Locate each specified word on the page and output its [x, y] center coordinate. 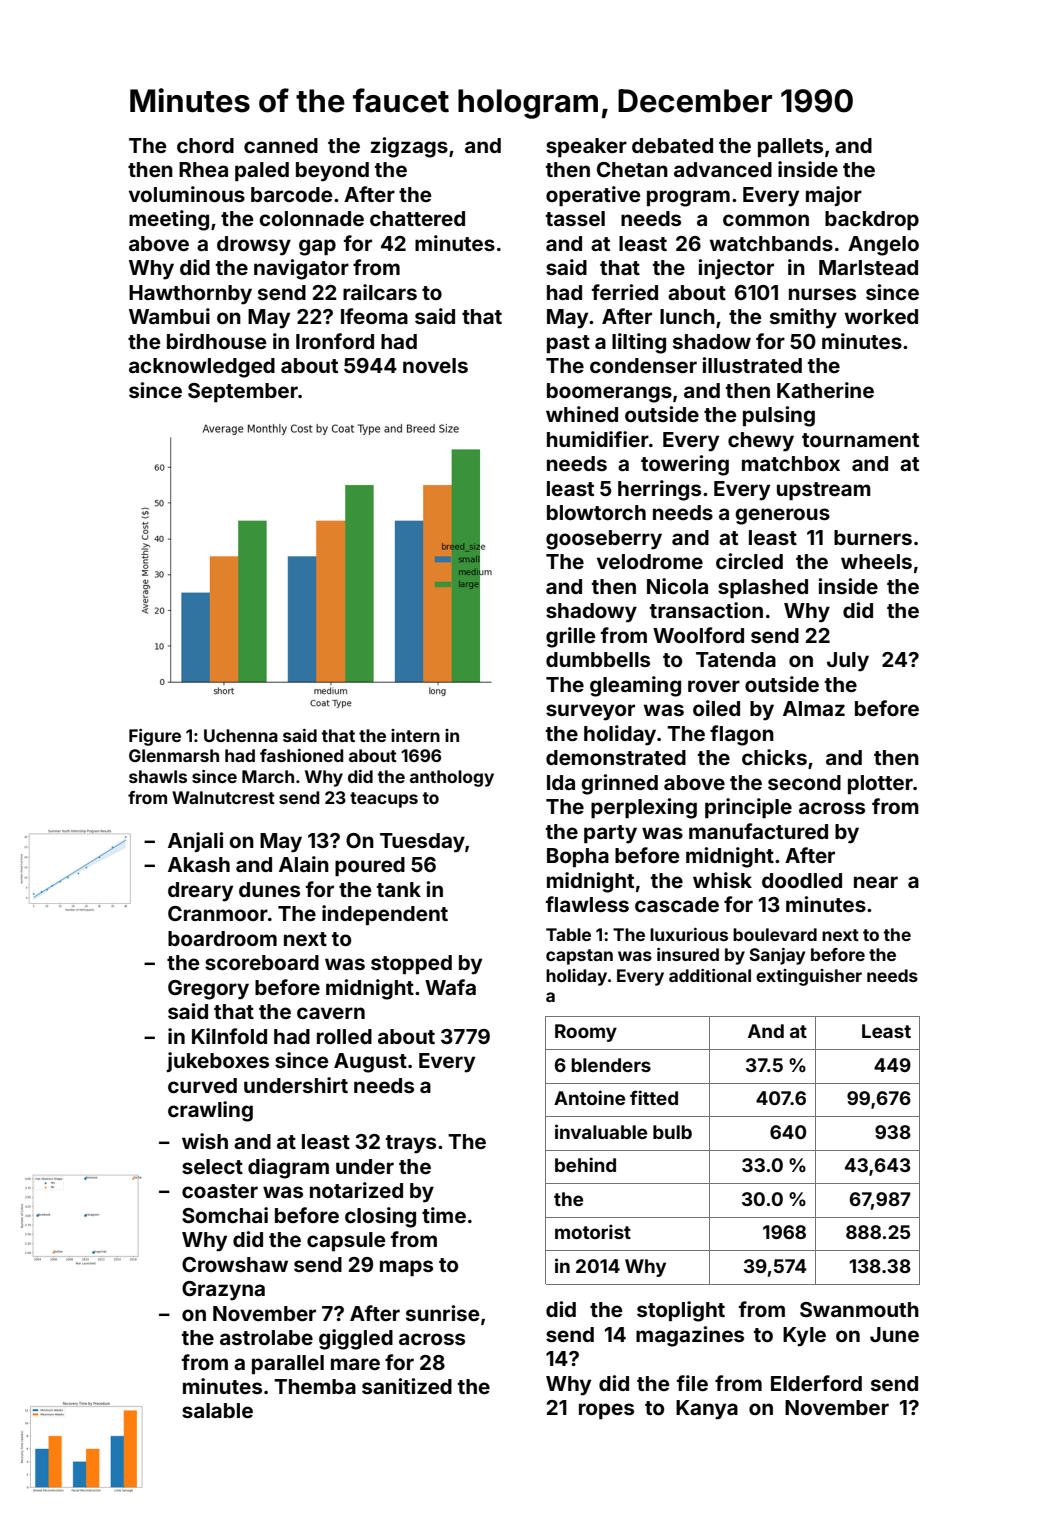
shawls [158, 776]
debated [672, 145]
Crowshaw [235, 1264]
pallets [790, 147]
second [804, 782]
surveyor [590, 712]
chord [205, 145]
